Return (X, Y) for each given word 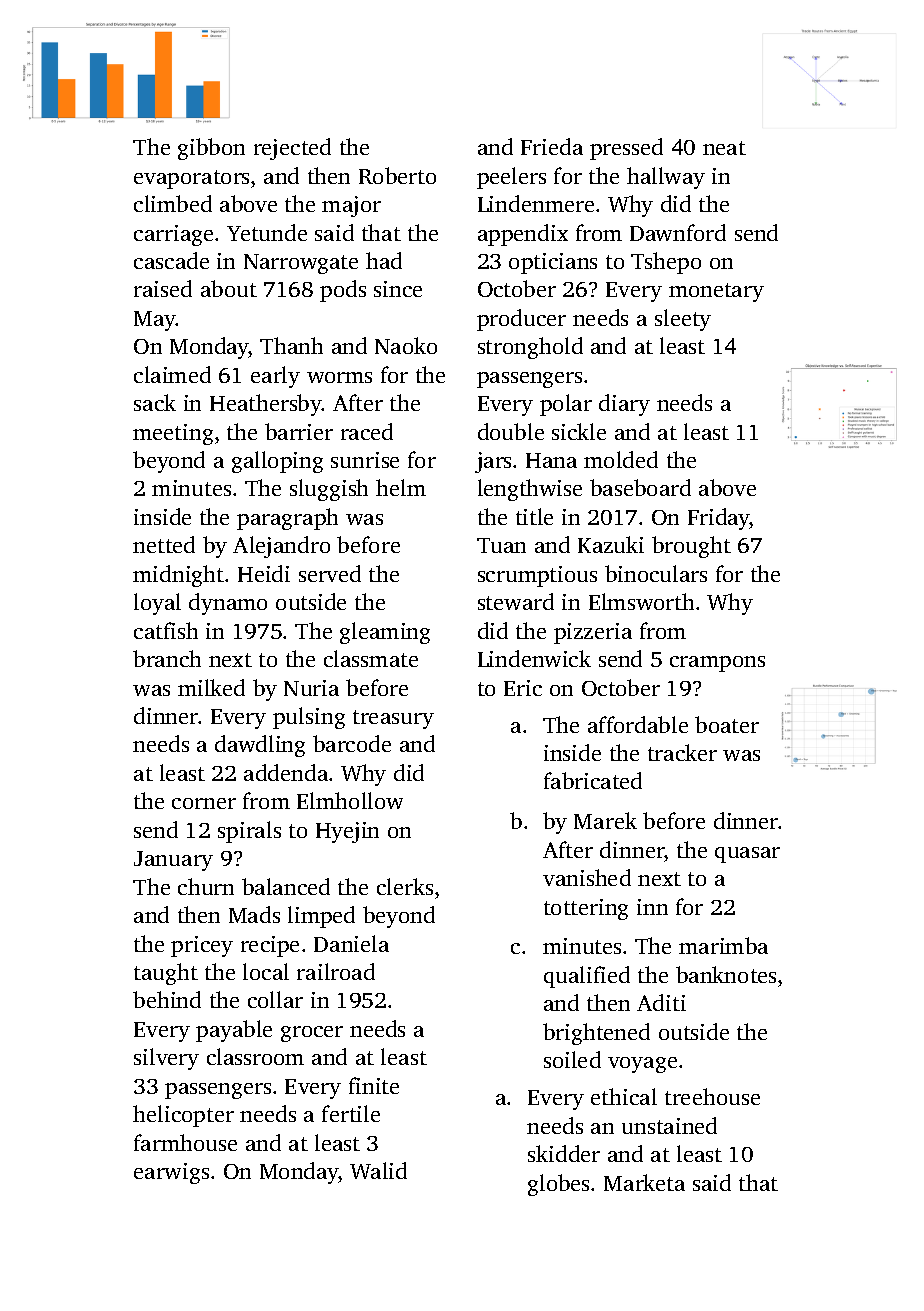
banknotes (726, 974)
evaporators (191, 179)
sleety (683, 320)
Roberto (397, 175)
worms (339, 377)
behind (167, 999)
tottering (586, 909)
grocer (312, 1034)
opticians (553, 263)
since (398, 289)
